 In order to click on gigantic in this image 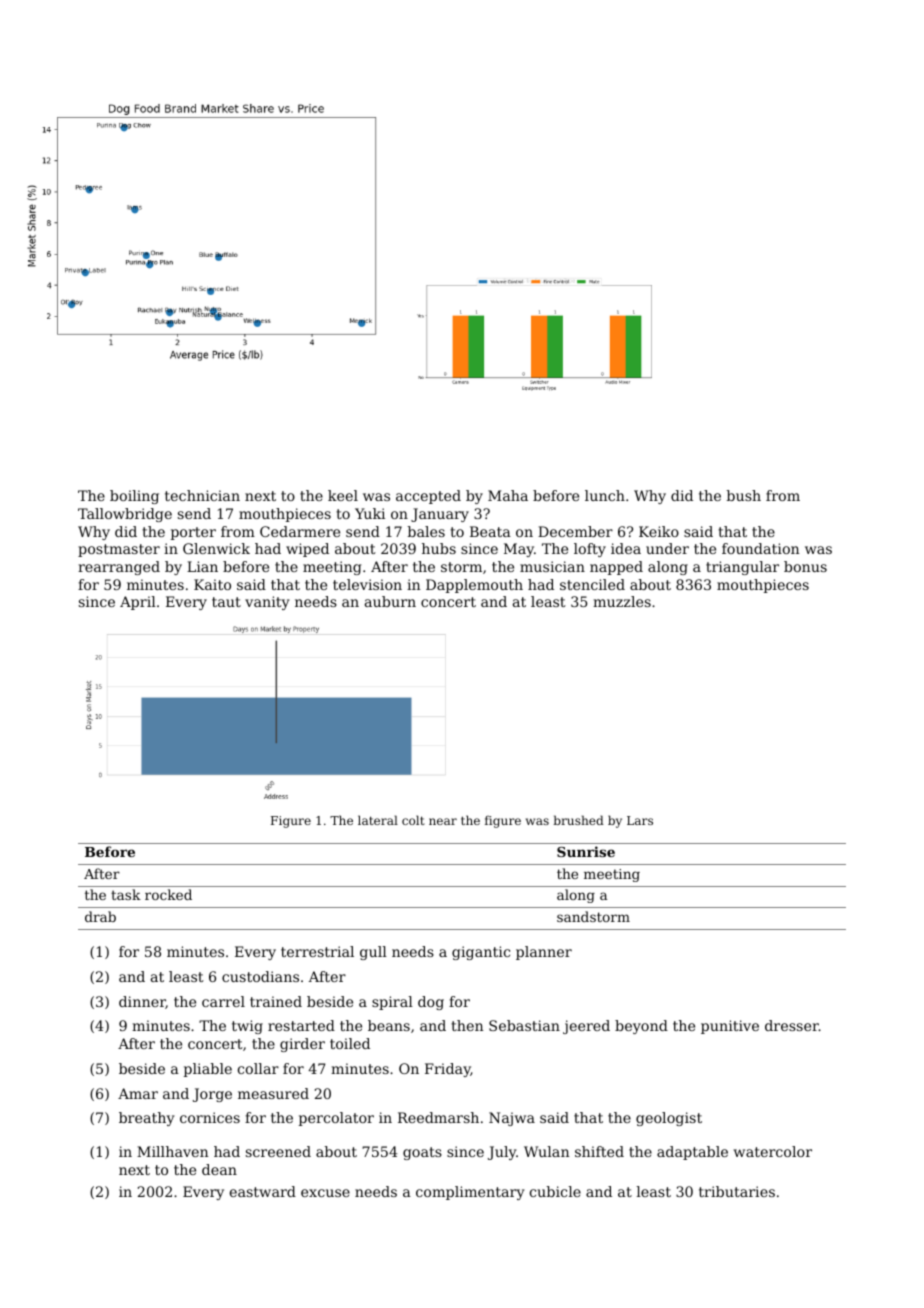, I will do `click(481, 953)`.
